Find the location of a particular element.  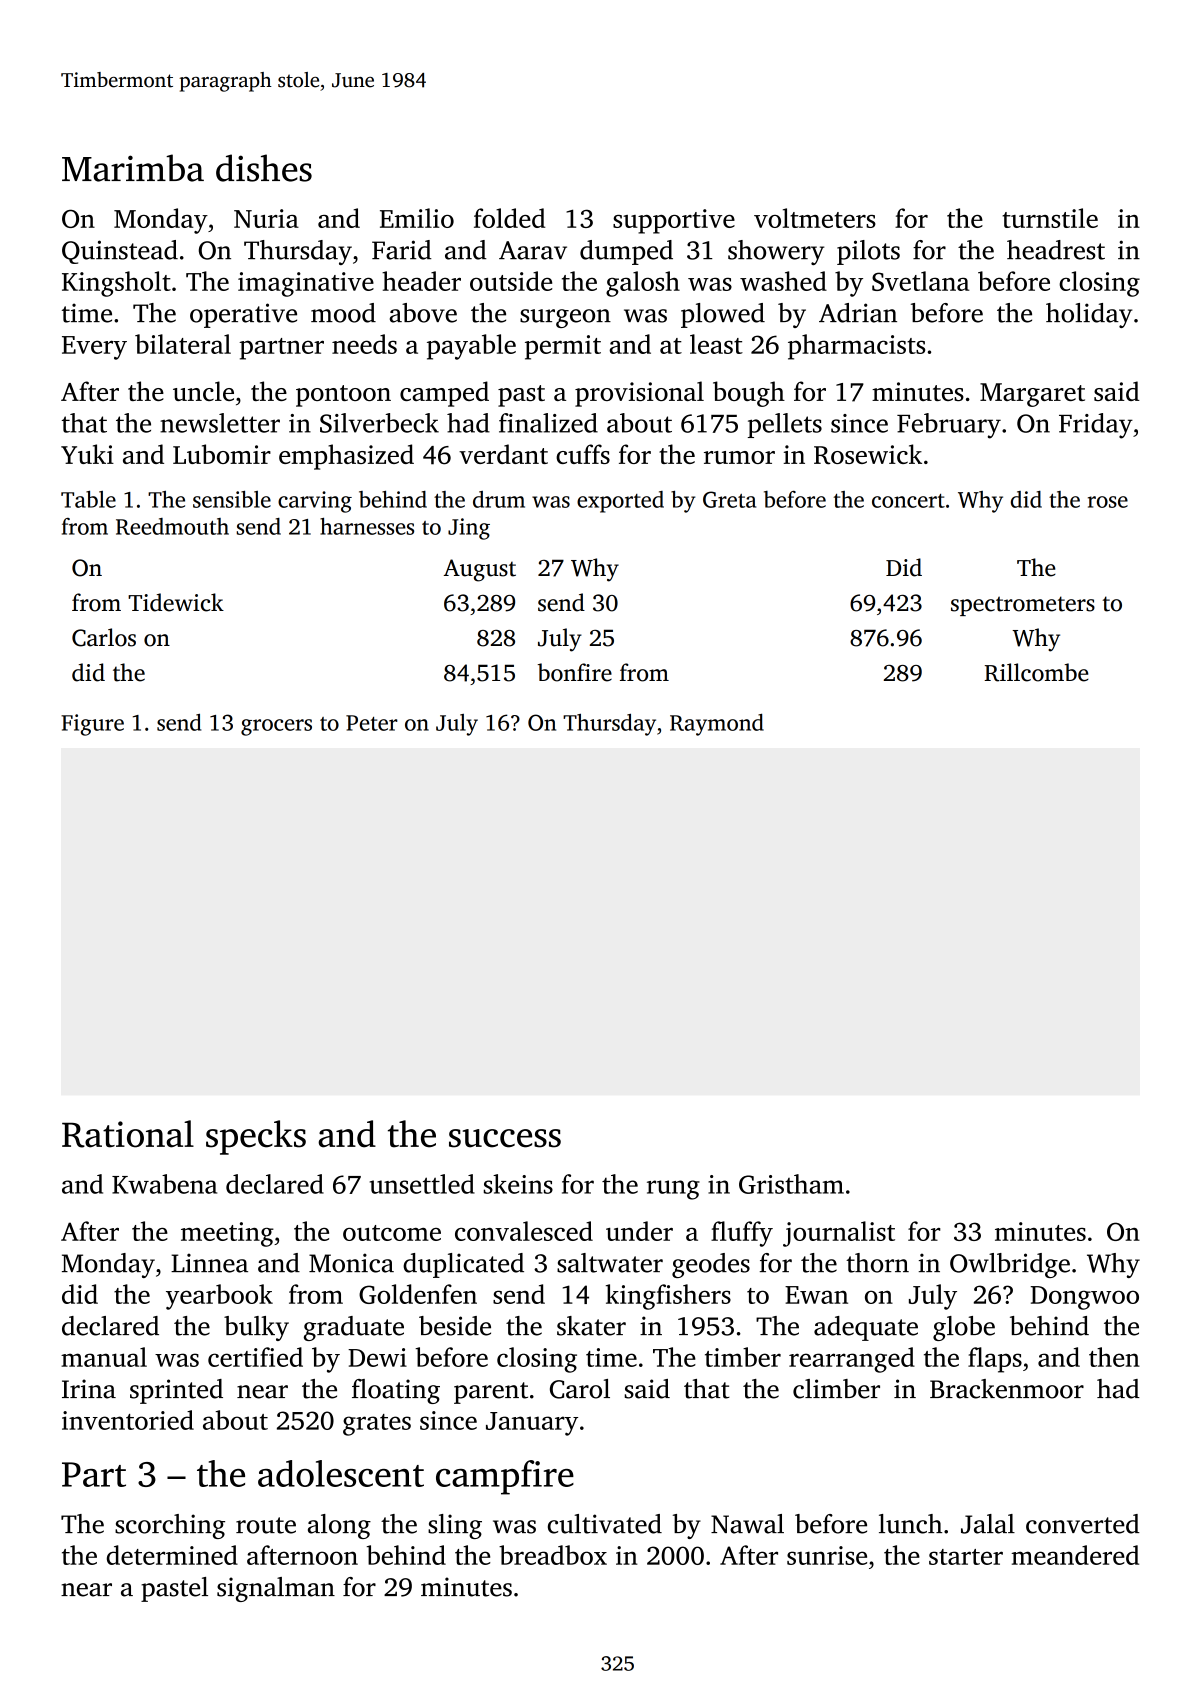

signalman is located at coordinates (276, 1589).
